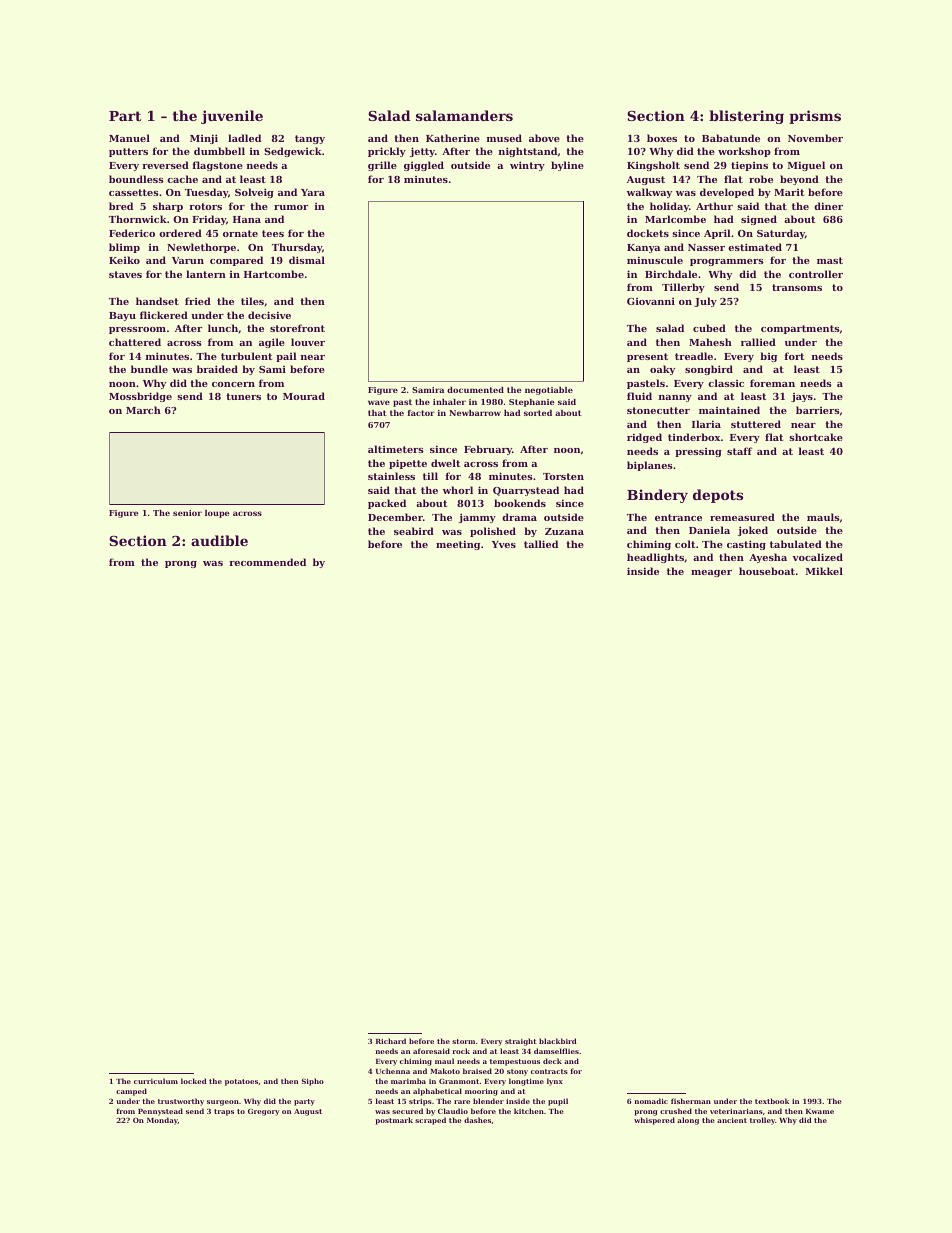 This image has height=1233, width=952. What do you see at coordinates (739, 451) in the image?
I see `staff` at bounding box center [739, 451].
